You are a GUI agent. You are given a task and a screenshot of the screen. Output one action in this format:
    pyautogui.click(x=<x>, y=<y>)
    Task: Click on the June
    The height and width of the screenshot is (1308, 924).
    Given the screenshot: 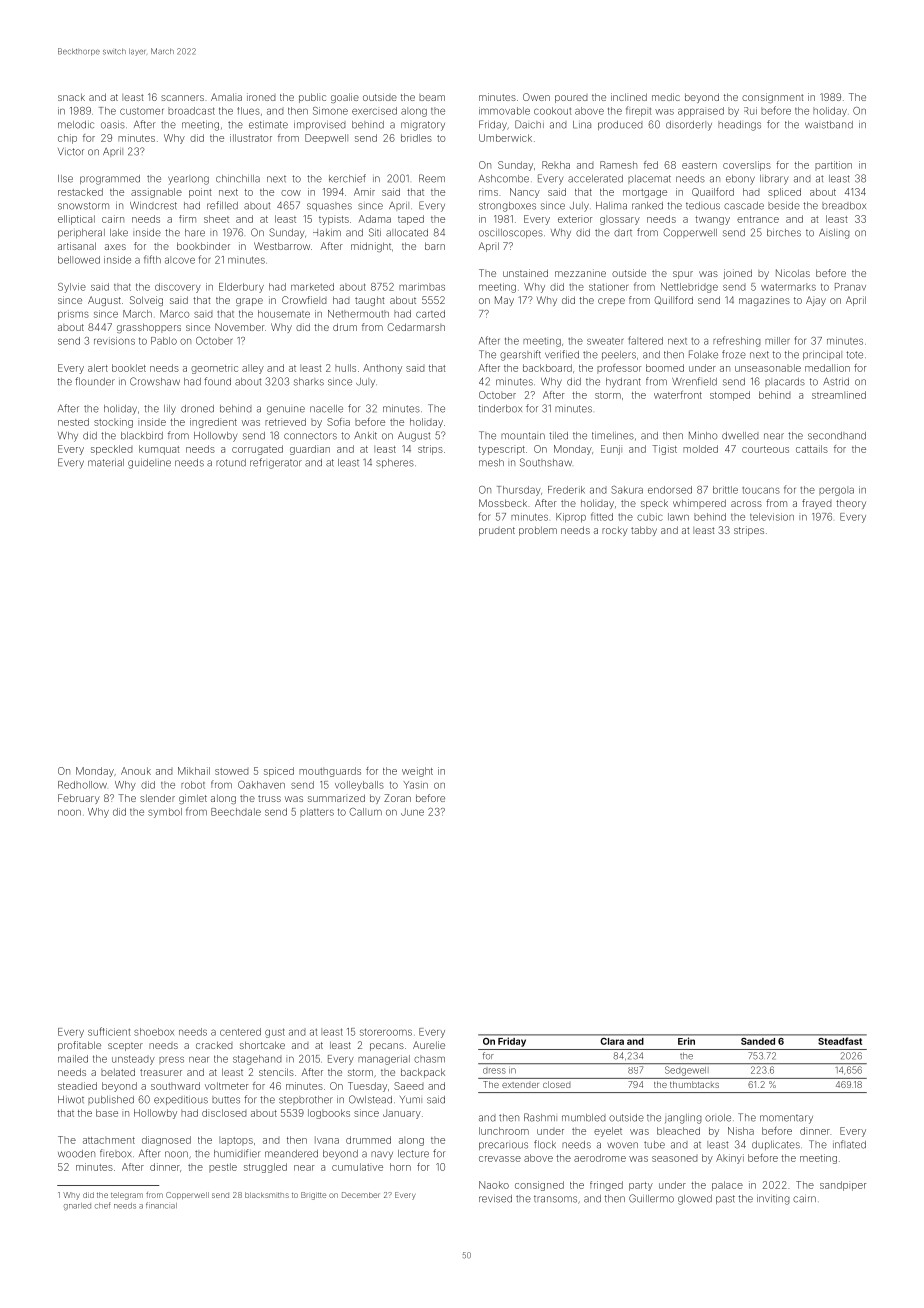 What is the action you would take?
    pyautogui.click(x=412, y=812)
